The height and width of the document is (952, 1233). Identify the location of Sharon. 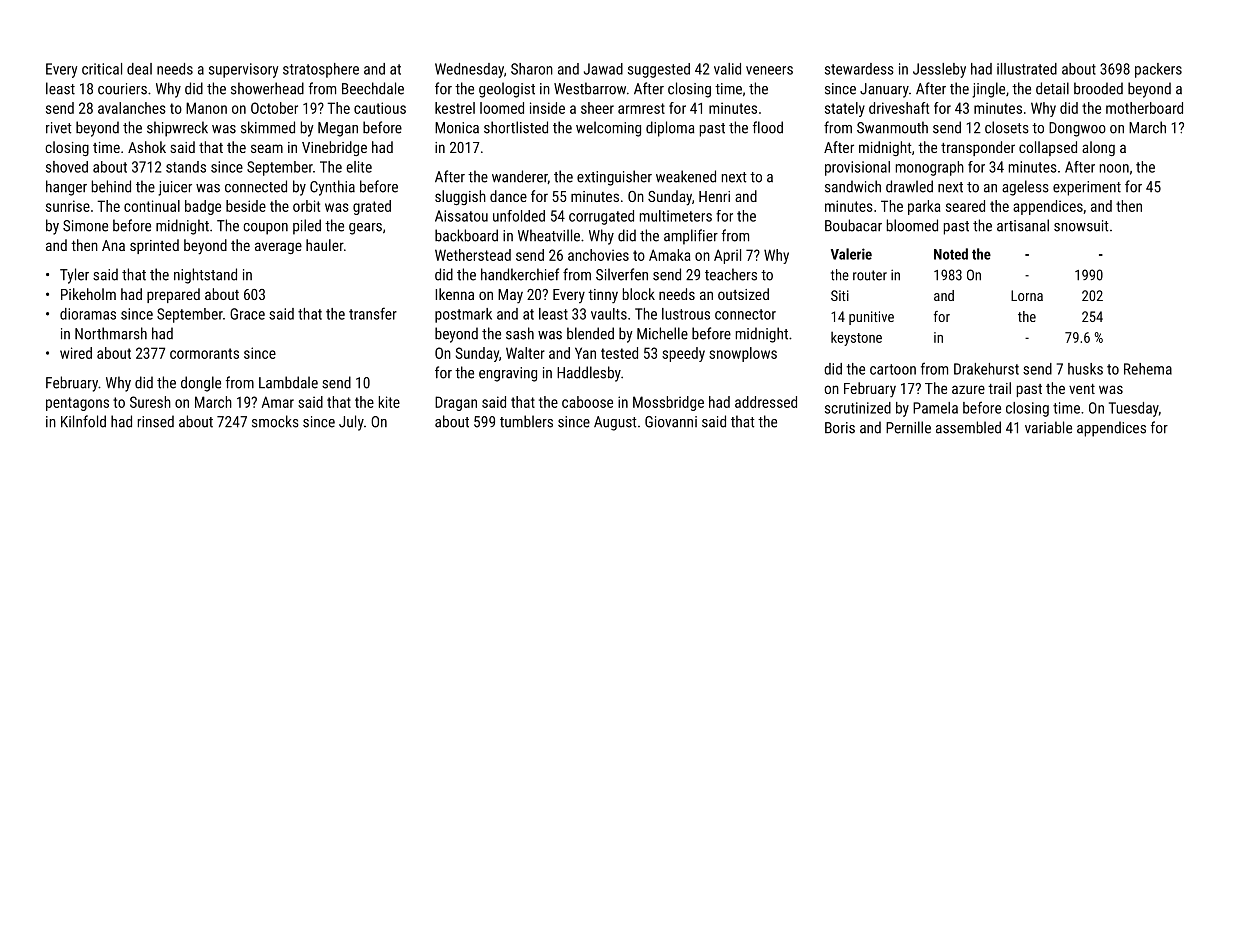
(532, 69).
